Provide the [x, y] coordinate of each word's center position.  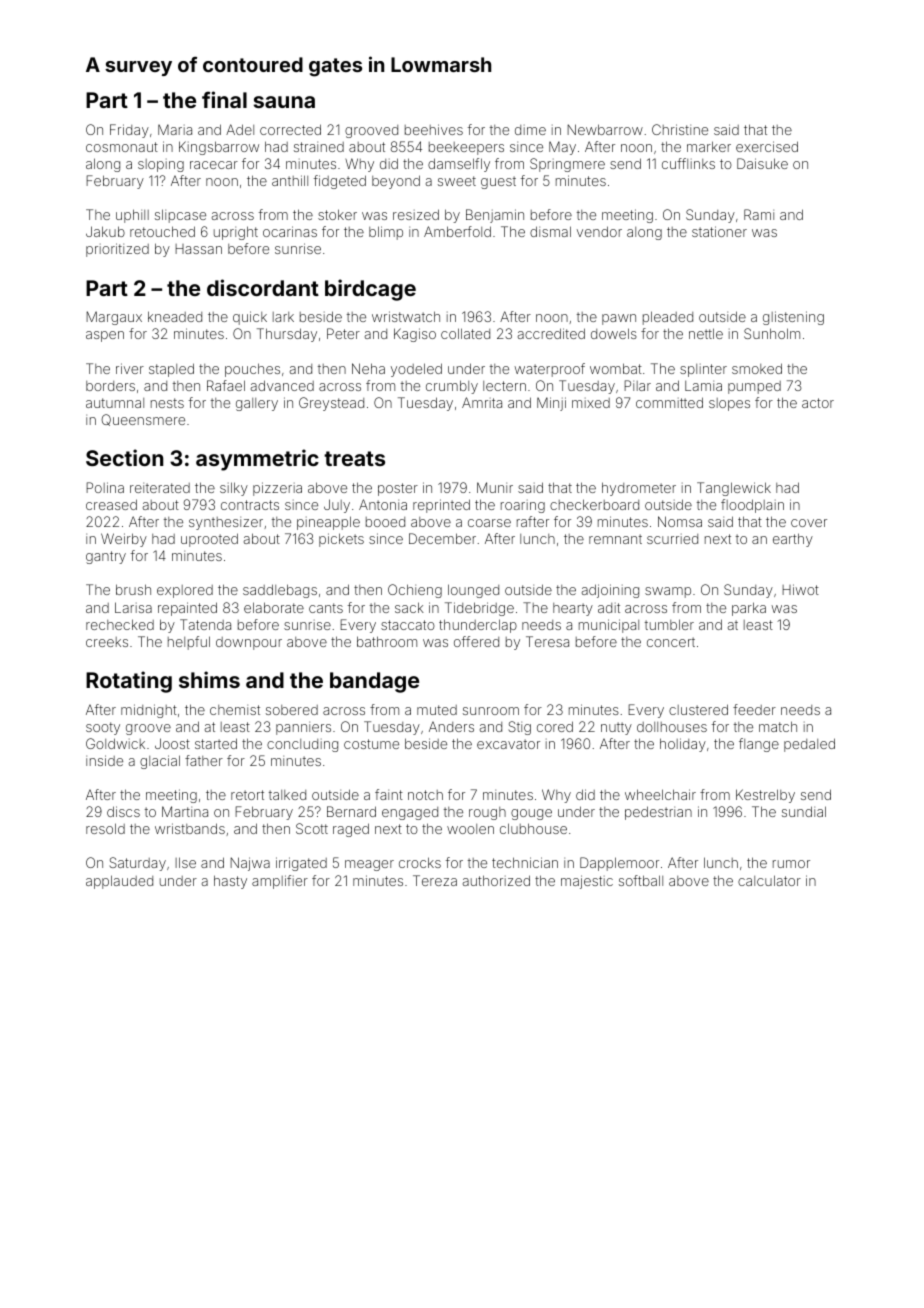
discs [123, 811]
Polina [105, 487]
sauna [284, 102]
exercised [767, 146]
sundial [804, 811]
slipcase [180, 216]
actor [818, 403]
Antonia [383, 504]
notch [425, 795]
